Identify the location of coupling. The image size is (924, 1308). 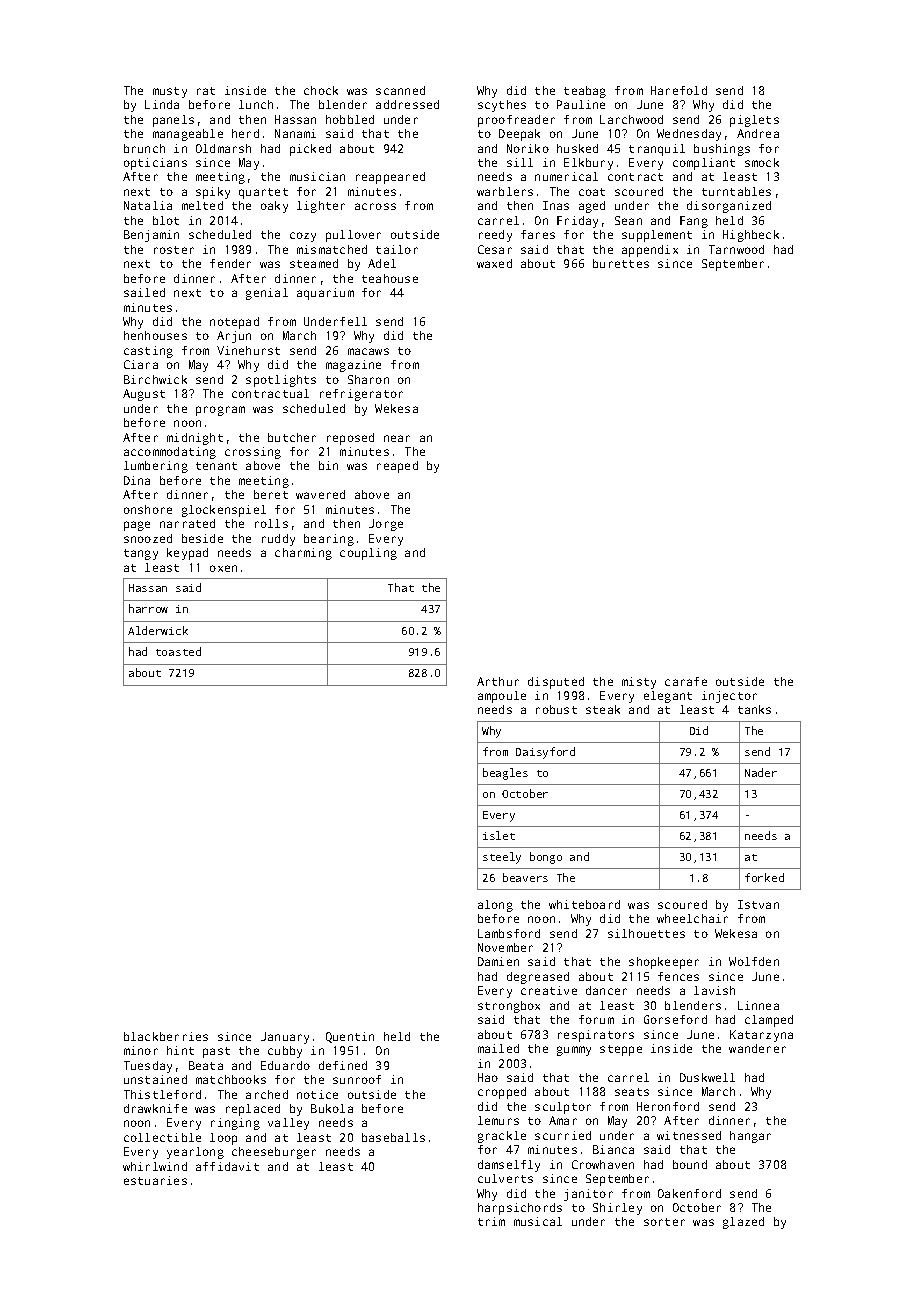
(368, 554).
